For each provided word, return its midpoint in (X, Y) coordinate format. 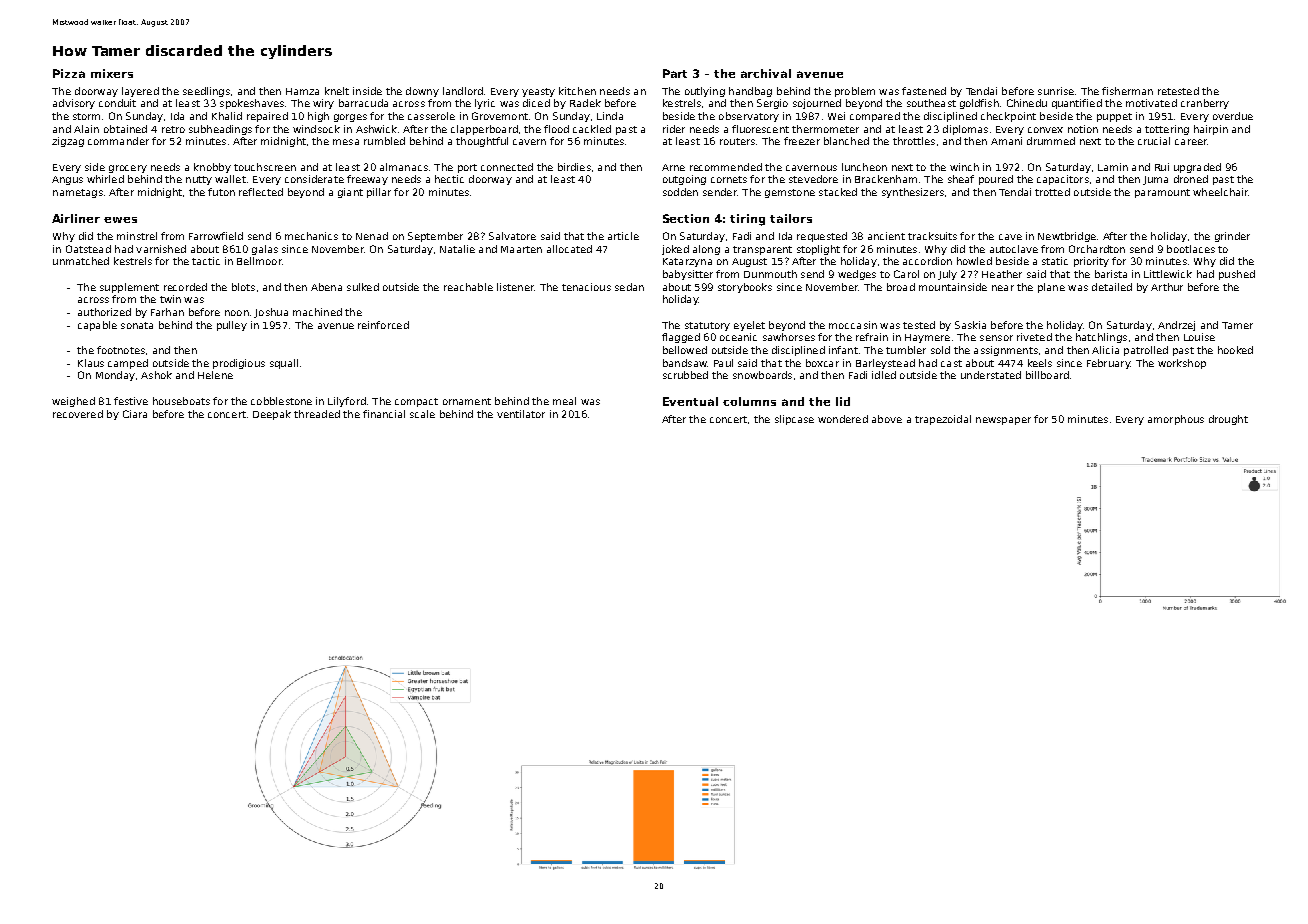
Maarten (521, 249)
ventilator (521, 414)
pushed (1237, 275)
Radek (585, 103)
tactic (206, 261)
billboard (1047, 375)
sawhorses (789, 337)
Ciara (135, 414)
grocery (128, 169)
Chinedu (1027, 103)
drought (1228, 420)
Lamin (1113, 167)
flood (556, 129)
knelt (337, 91)
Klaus (91, 363)
